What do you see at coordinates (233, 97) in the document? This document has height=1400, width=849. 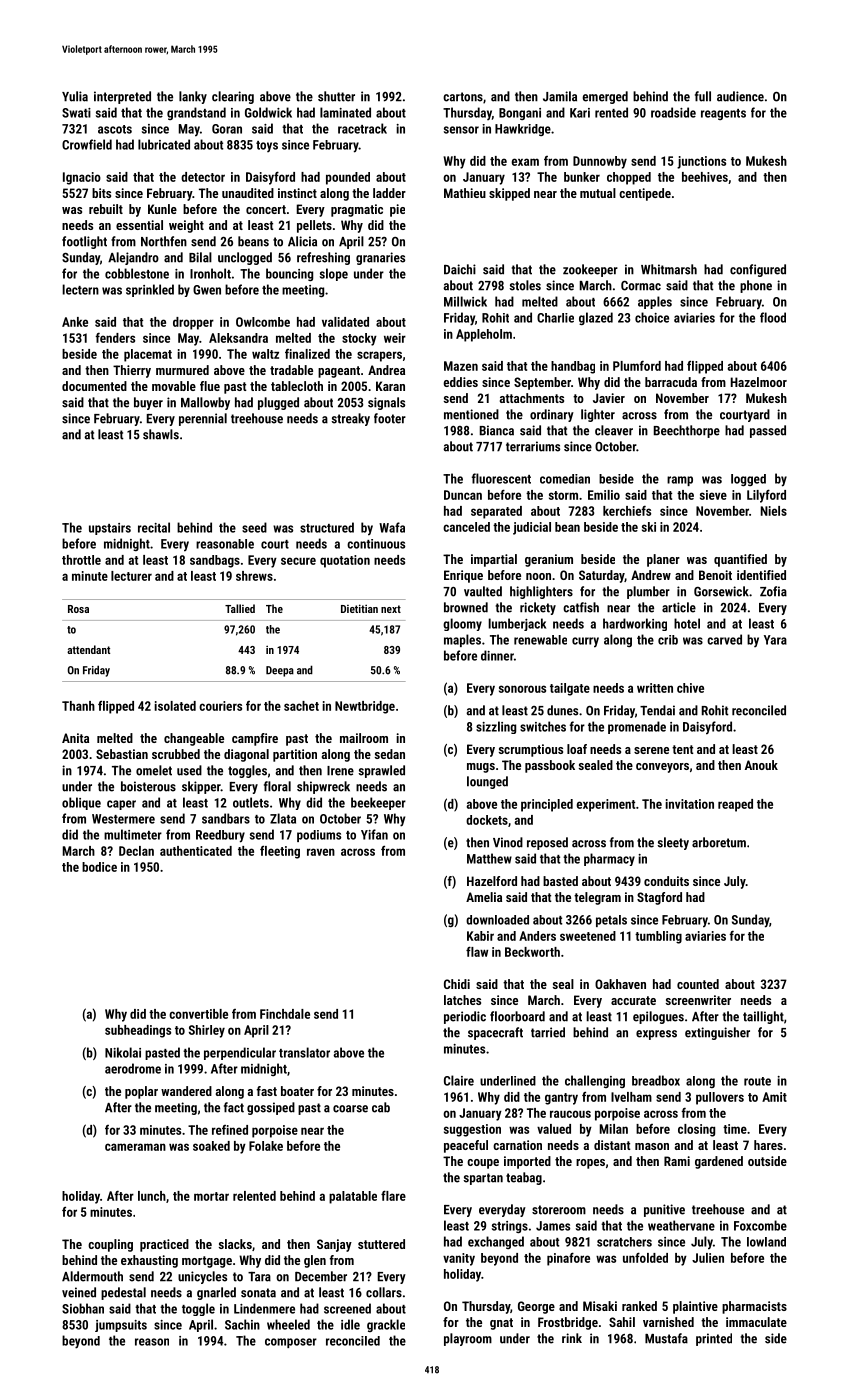 I see `clearing` at bounding box center [233, 97].
